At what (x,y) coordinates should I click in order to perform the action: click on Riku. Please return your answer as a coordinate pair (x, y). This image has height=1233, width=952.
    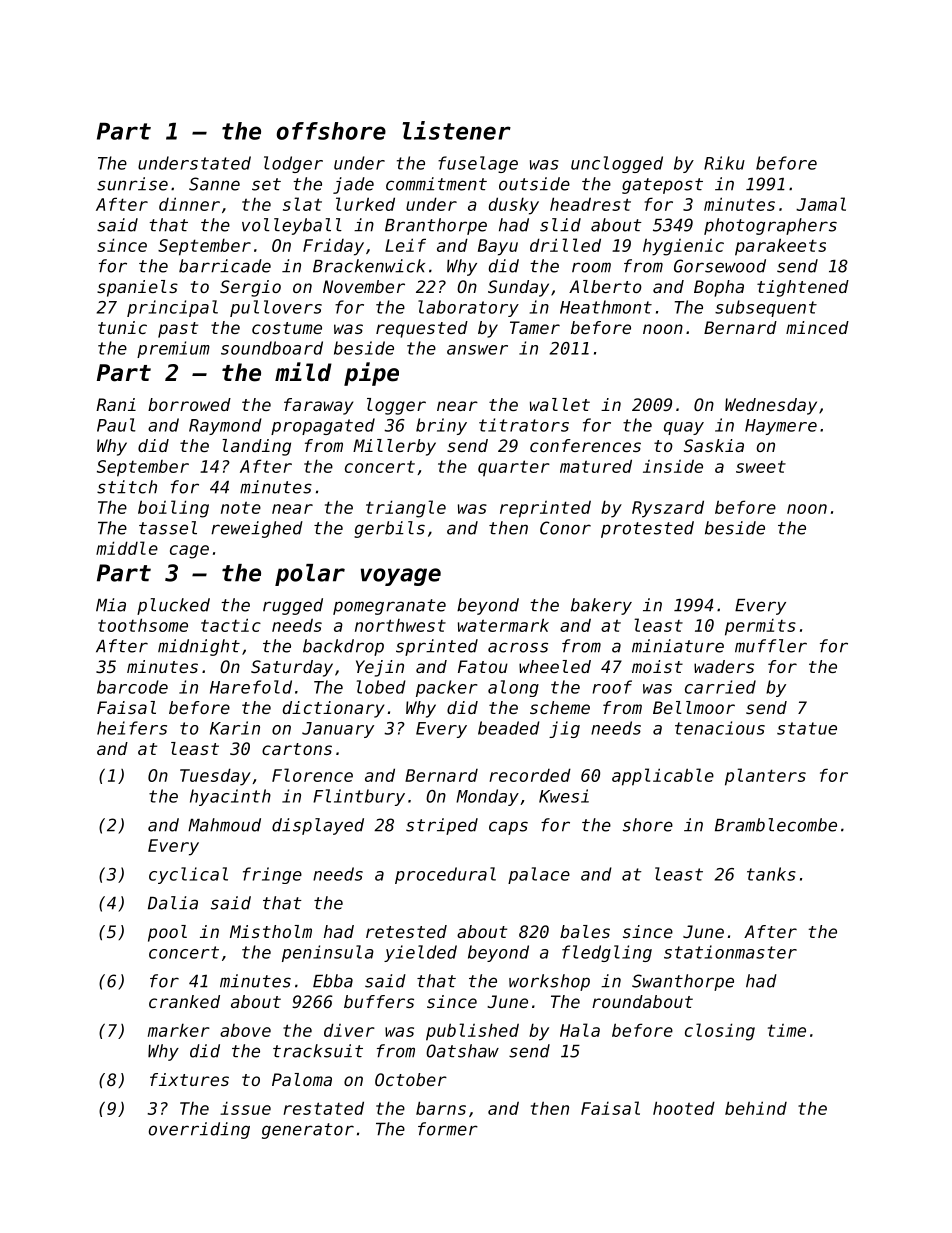
    Looking at the image, I should click on (724, 163).
